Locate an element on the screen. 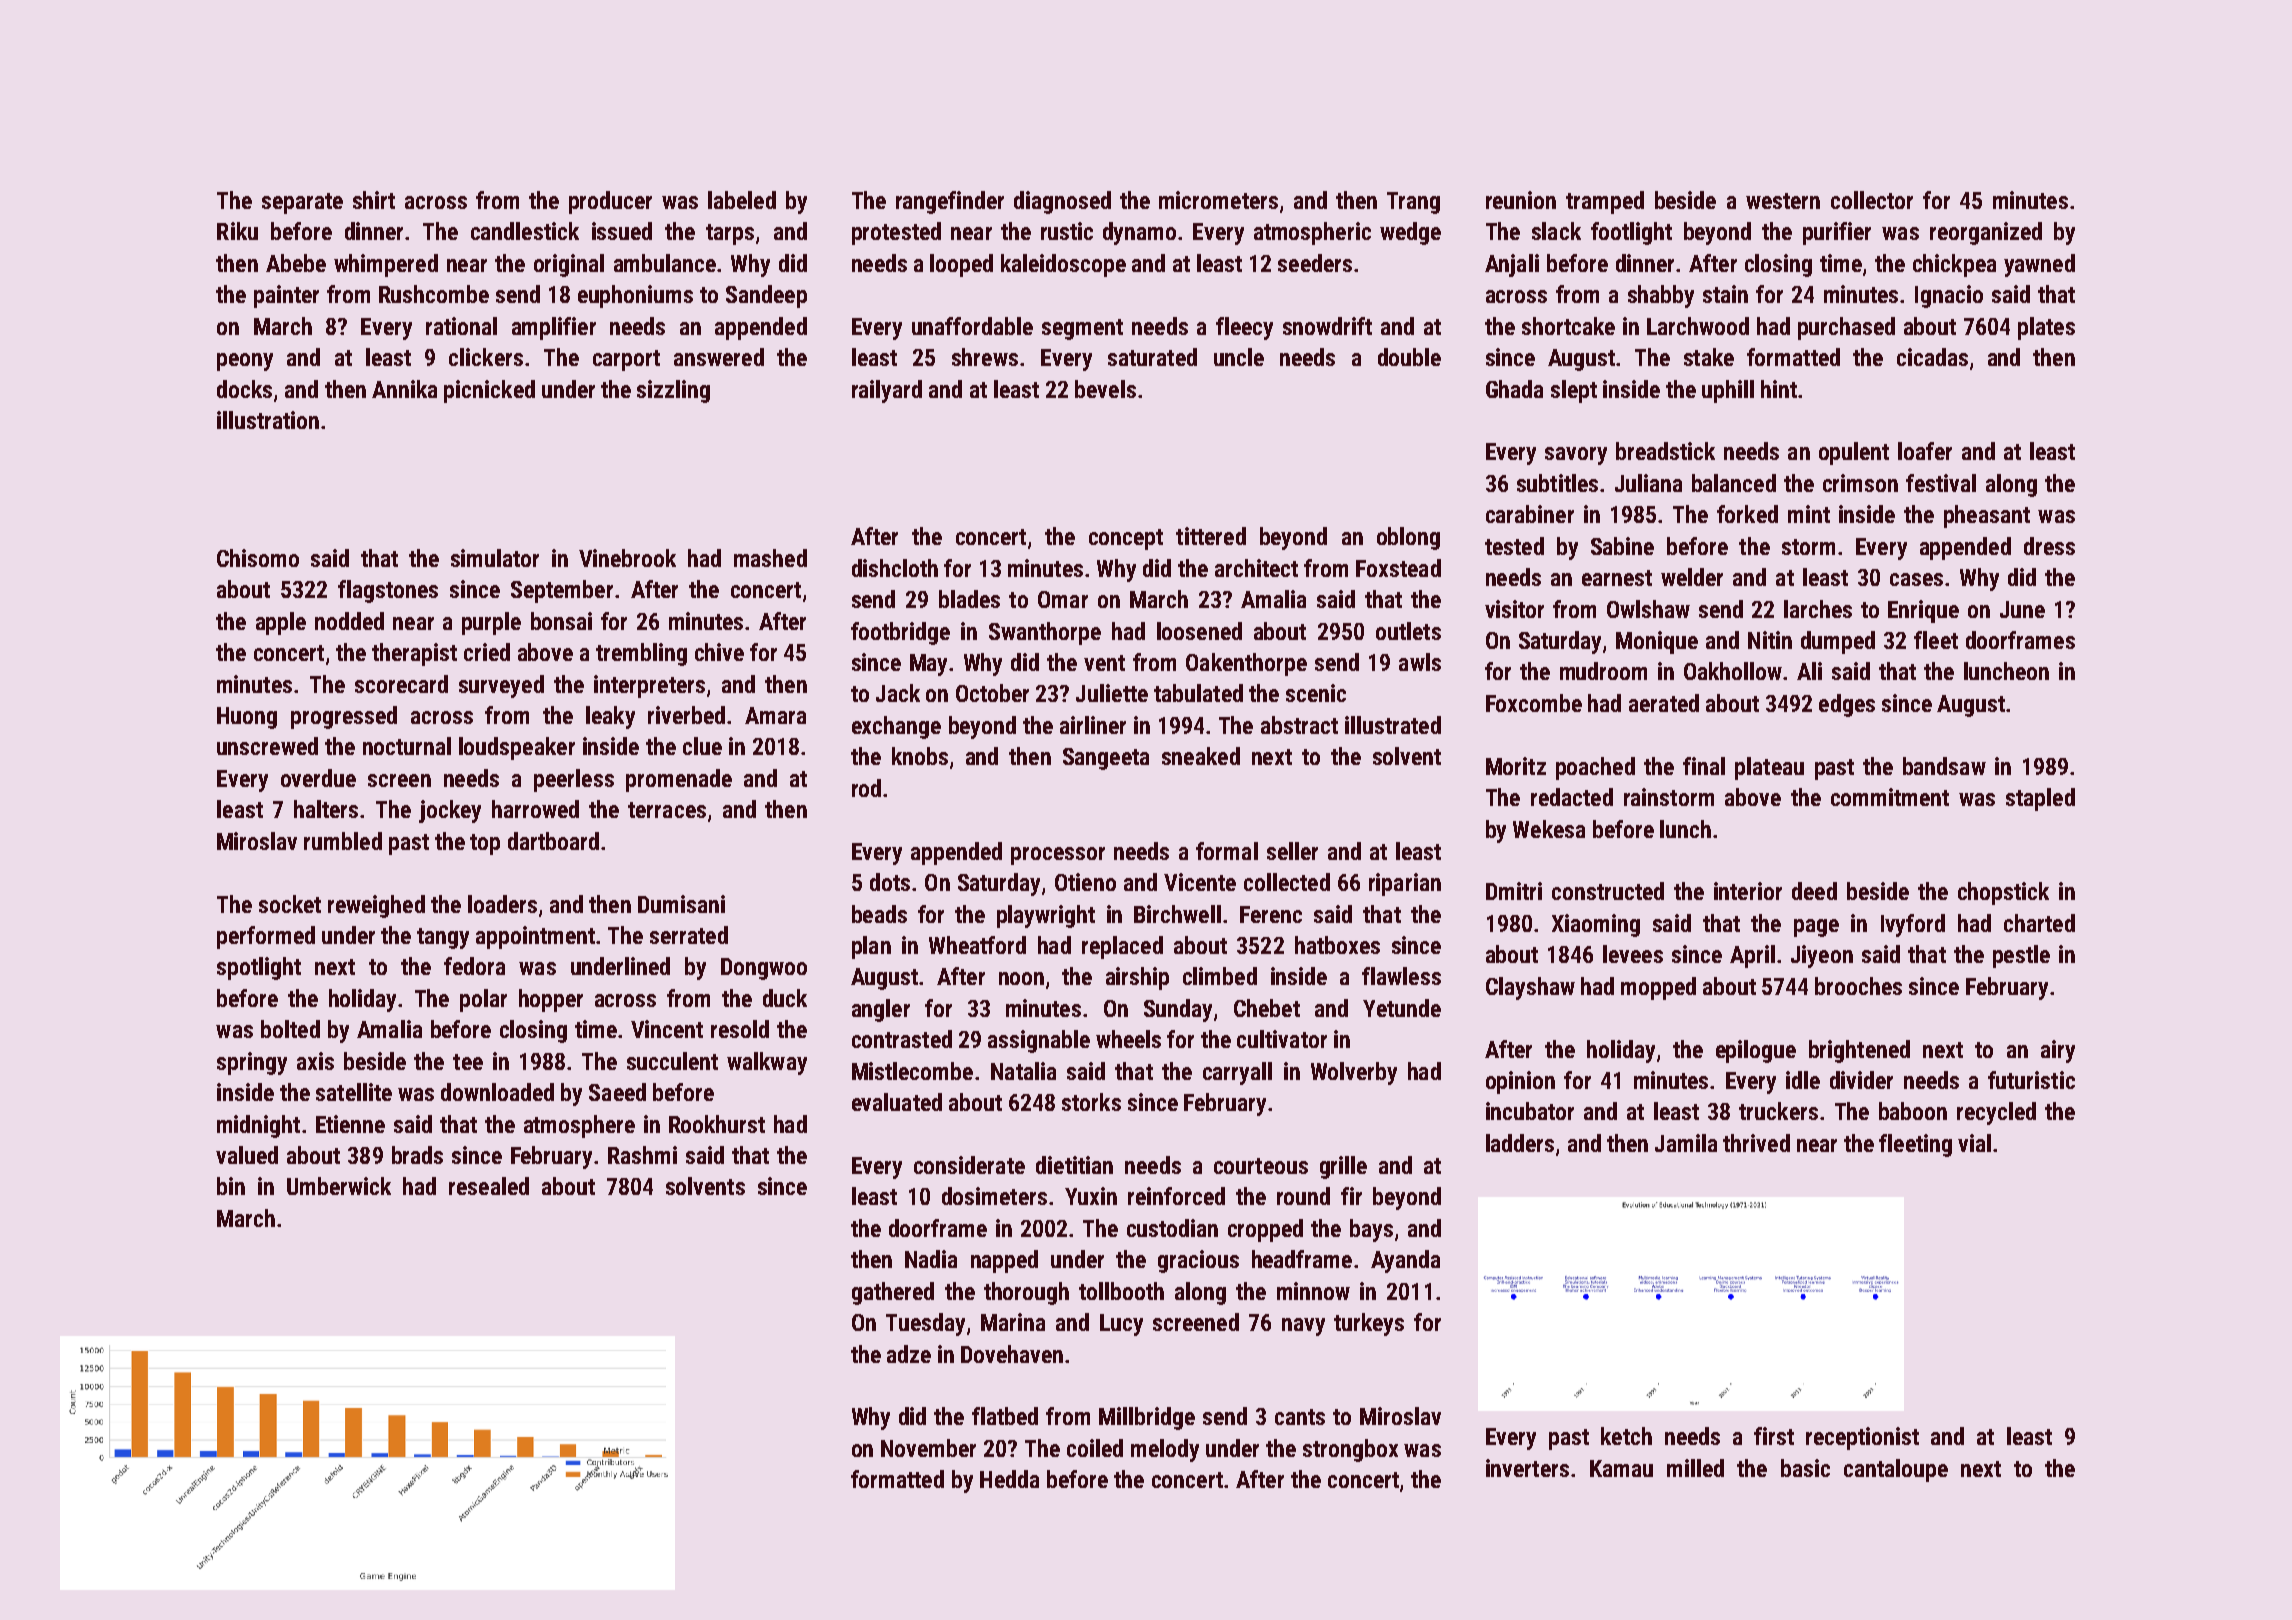  collector is located at coordinates (1872, 200).
